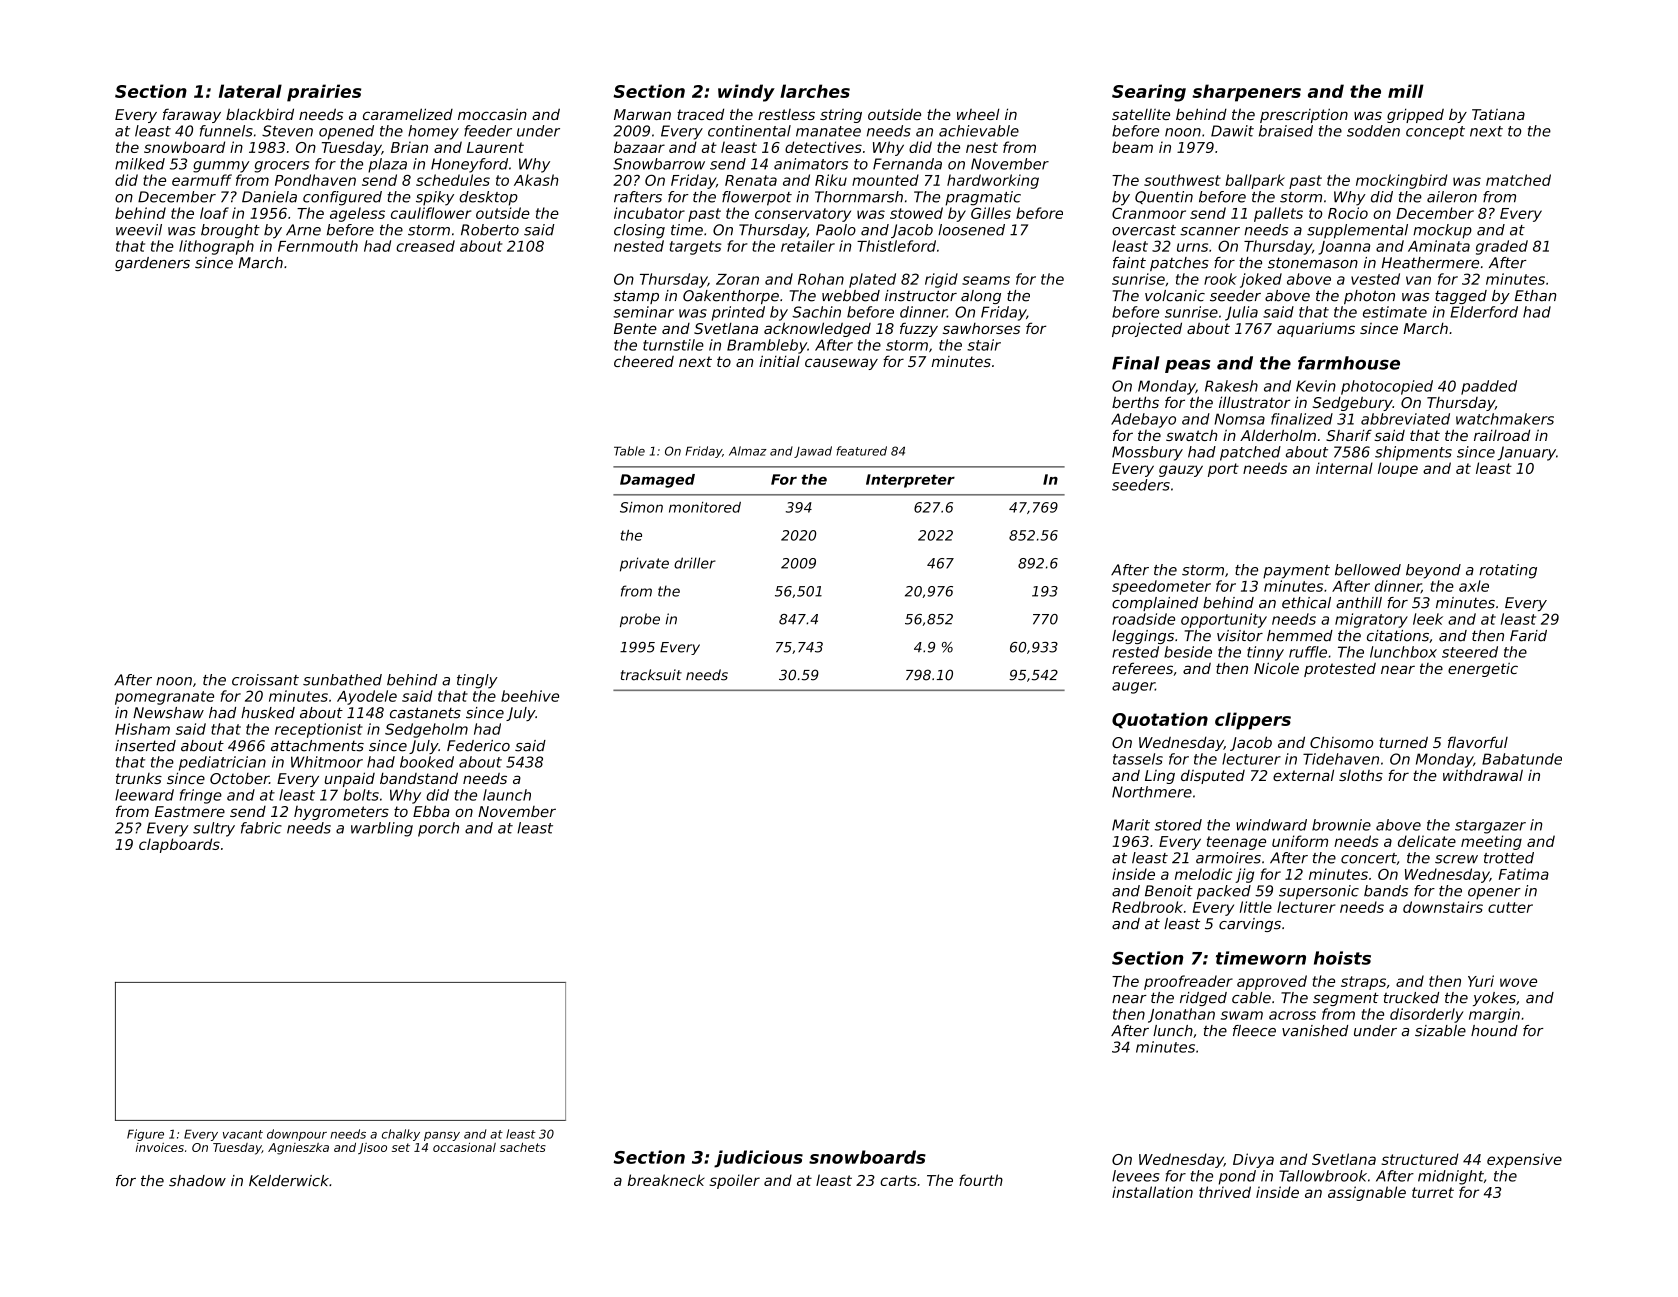  I want to click on turret, so click(1433, 1192).
